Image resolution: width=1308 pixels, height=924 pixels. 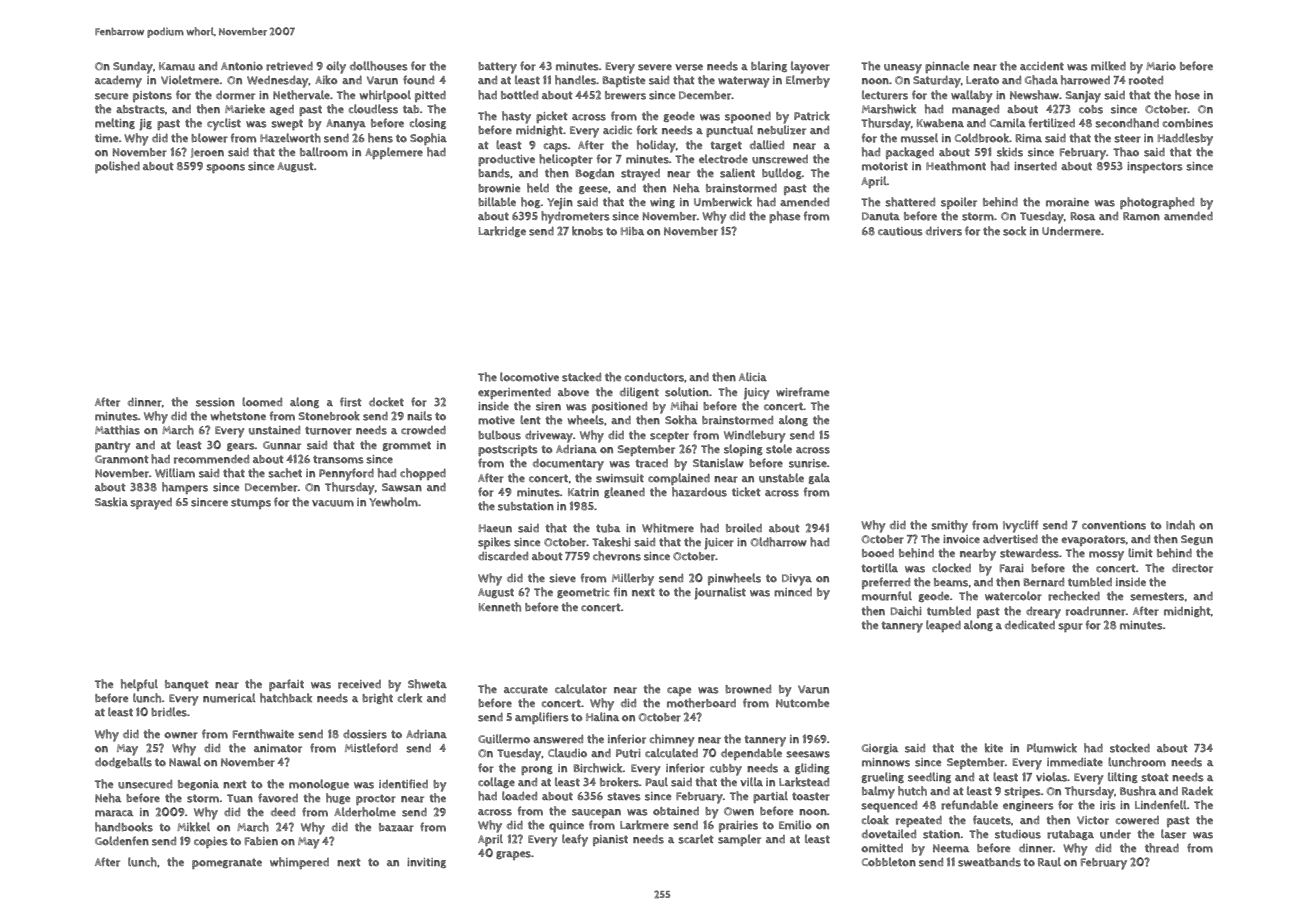 I want to click on skids, so click(x=1010, y=152).
